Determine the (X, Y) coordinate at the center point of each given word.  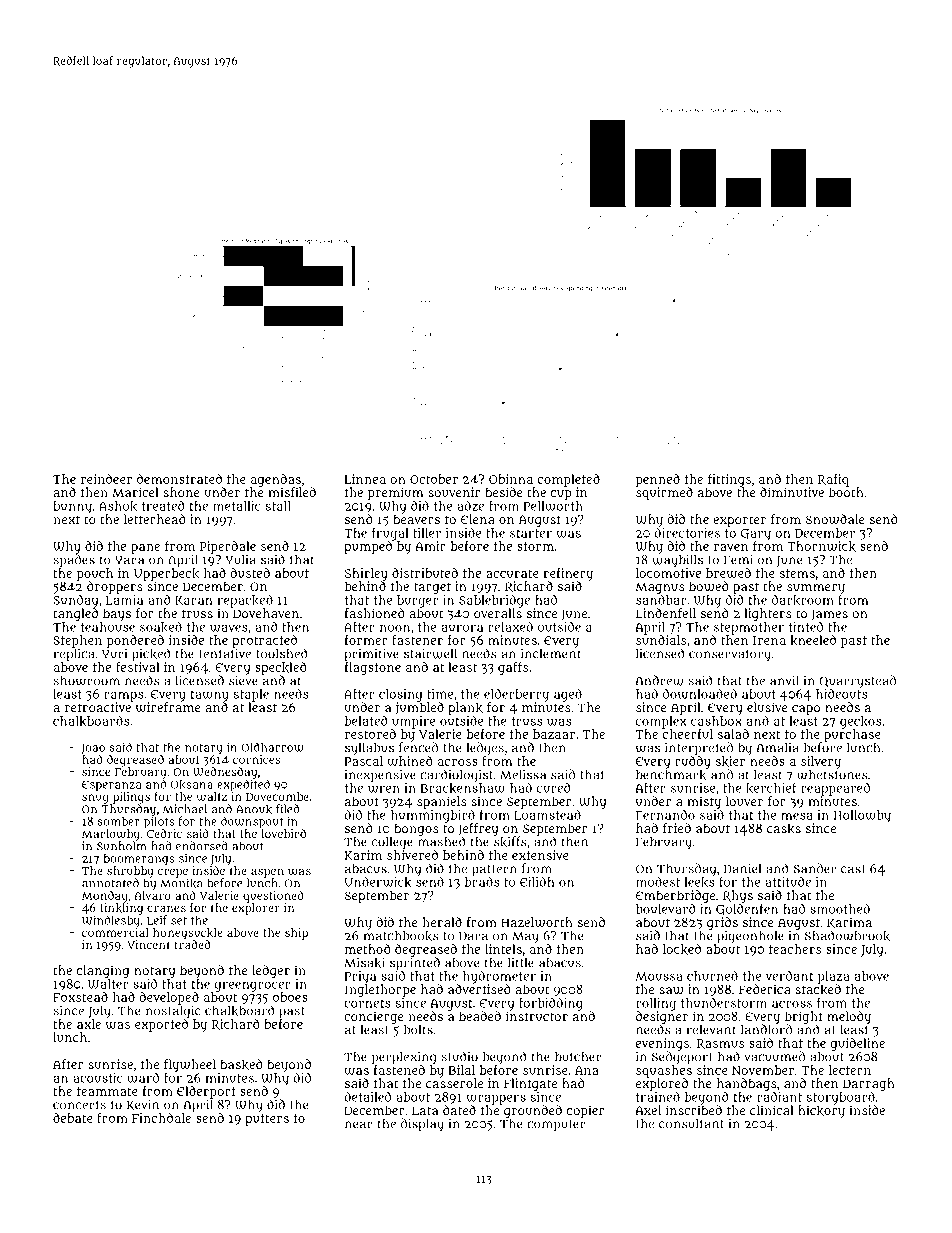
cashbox (716, 721)
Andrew (660, 680)
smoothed (840, 908)
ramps (124, 696)
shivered (412, 855)
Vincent (148, 944)
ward (143, 1077)
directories (687, 532)
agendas (276, 480)
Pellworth (553, 506)
